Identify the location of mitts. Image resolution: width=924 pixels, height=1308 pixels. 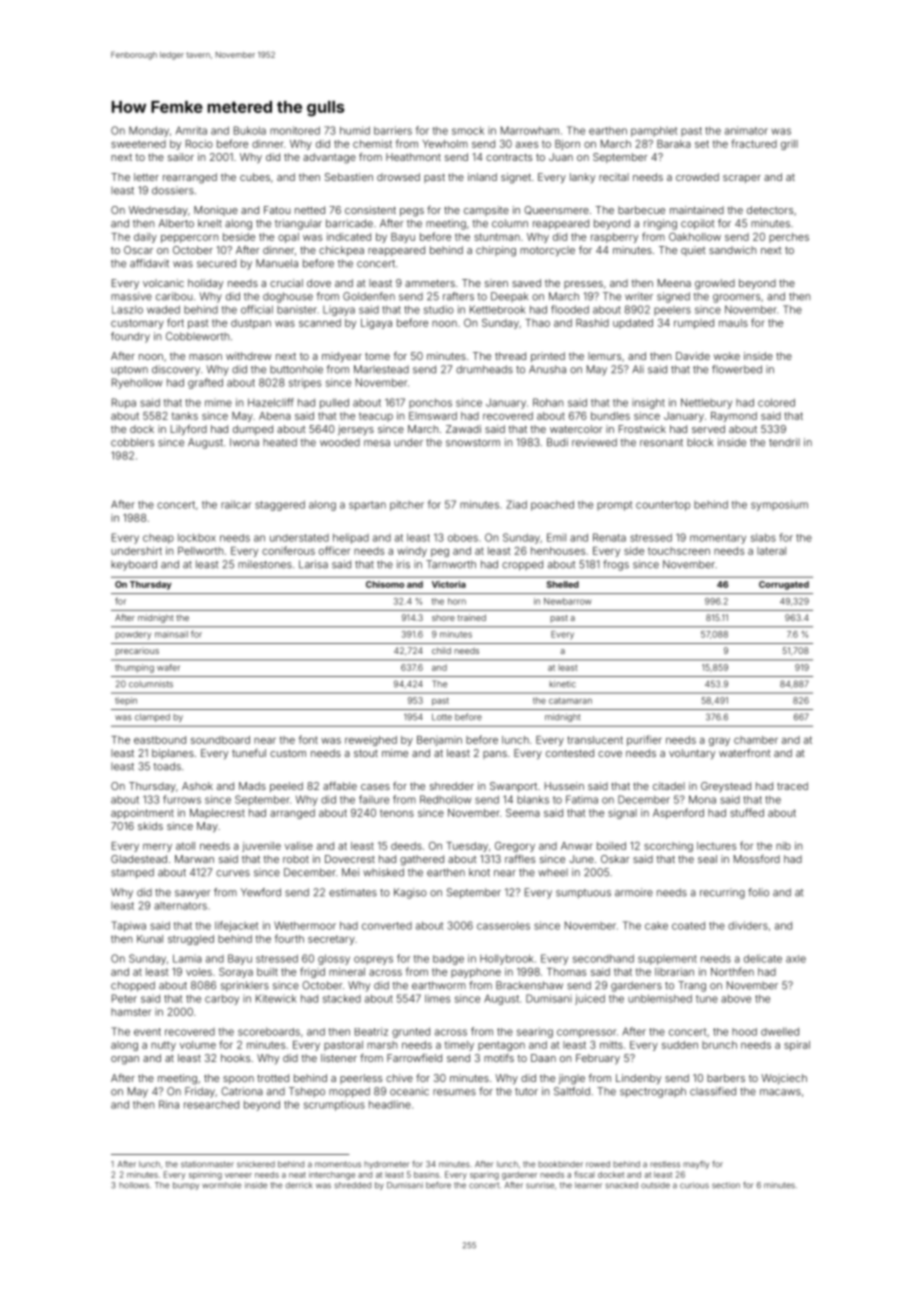
(611, 1045).
